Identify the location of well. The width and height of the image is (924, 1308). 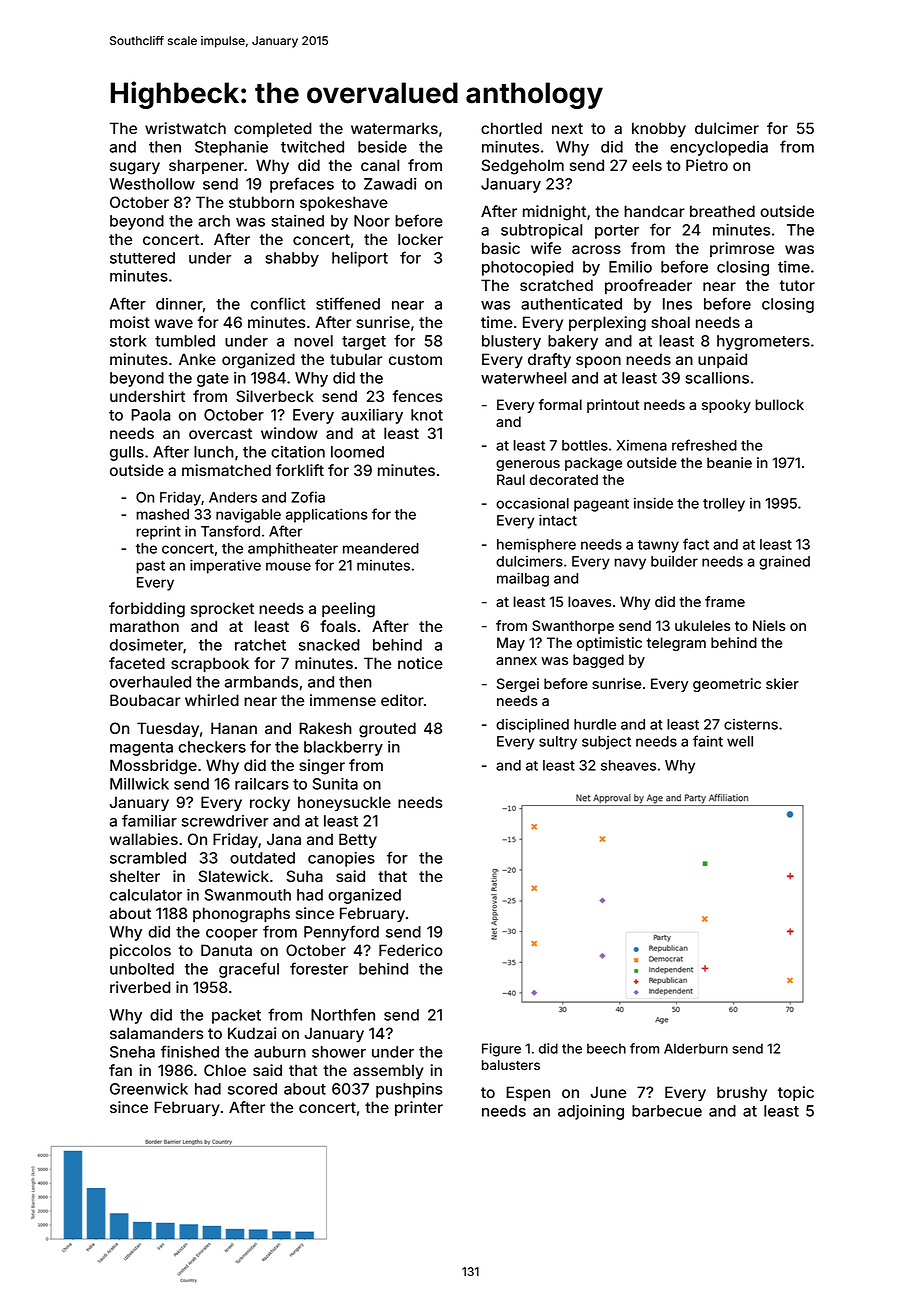
(740, 741).
